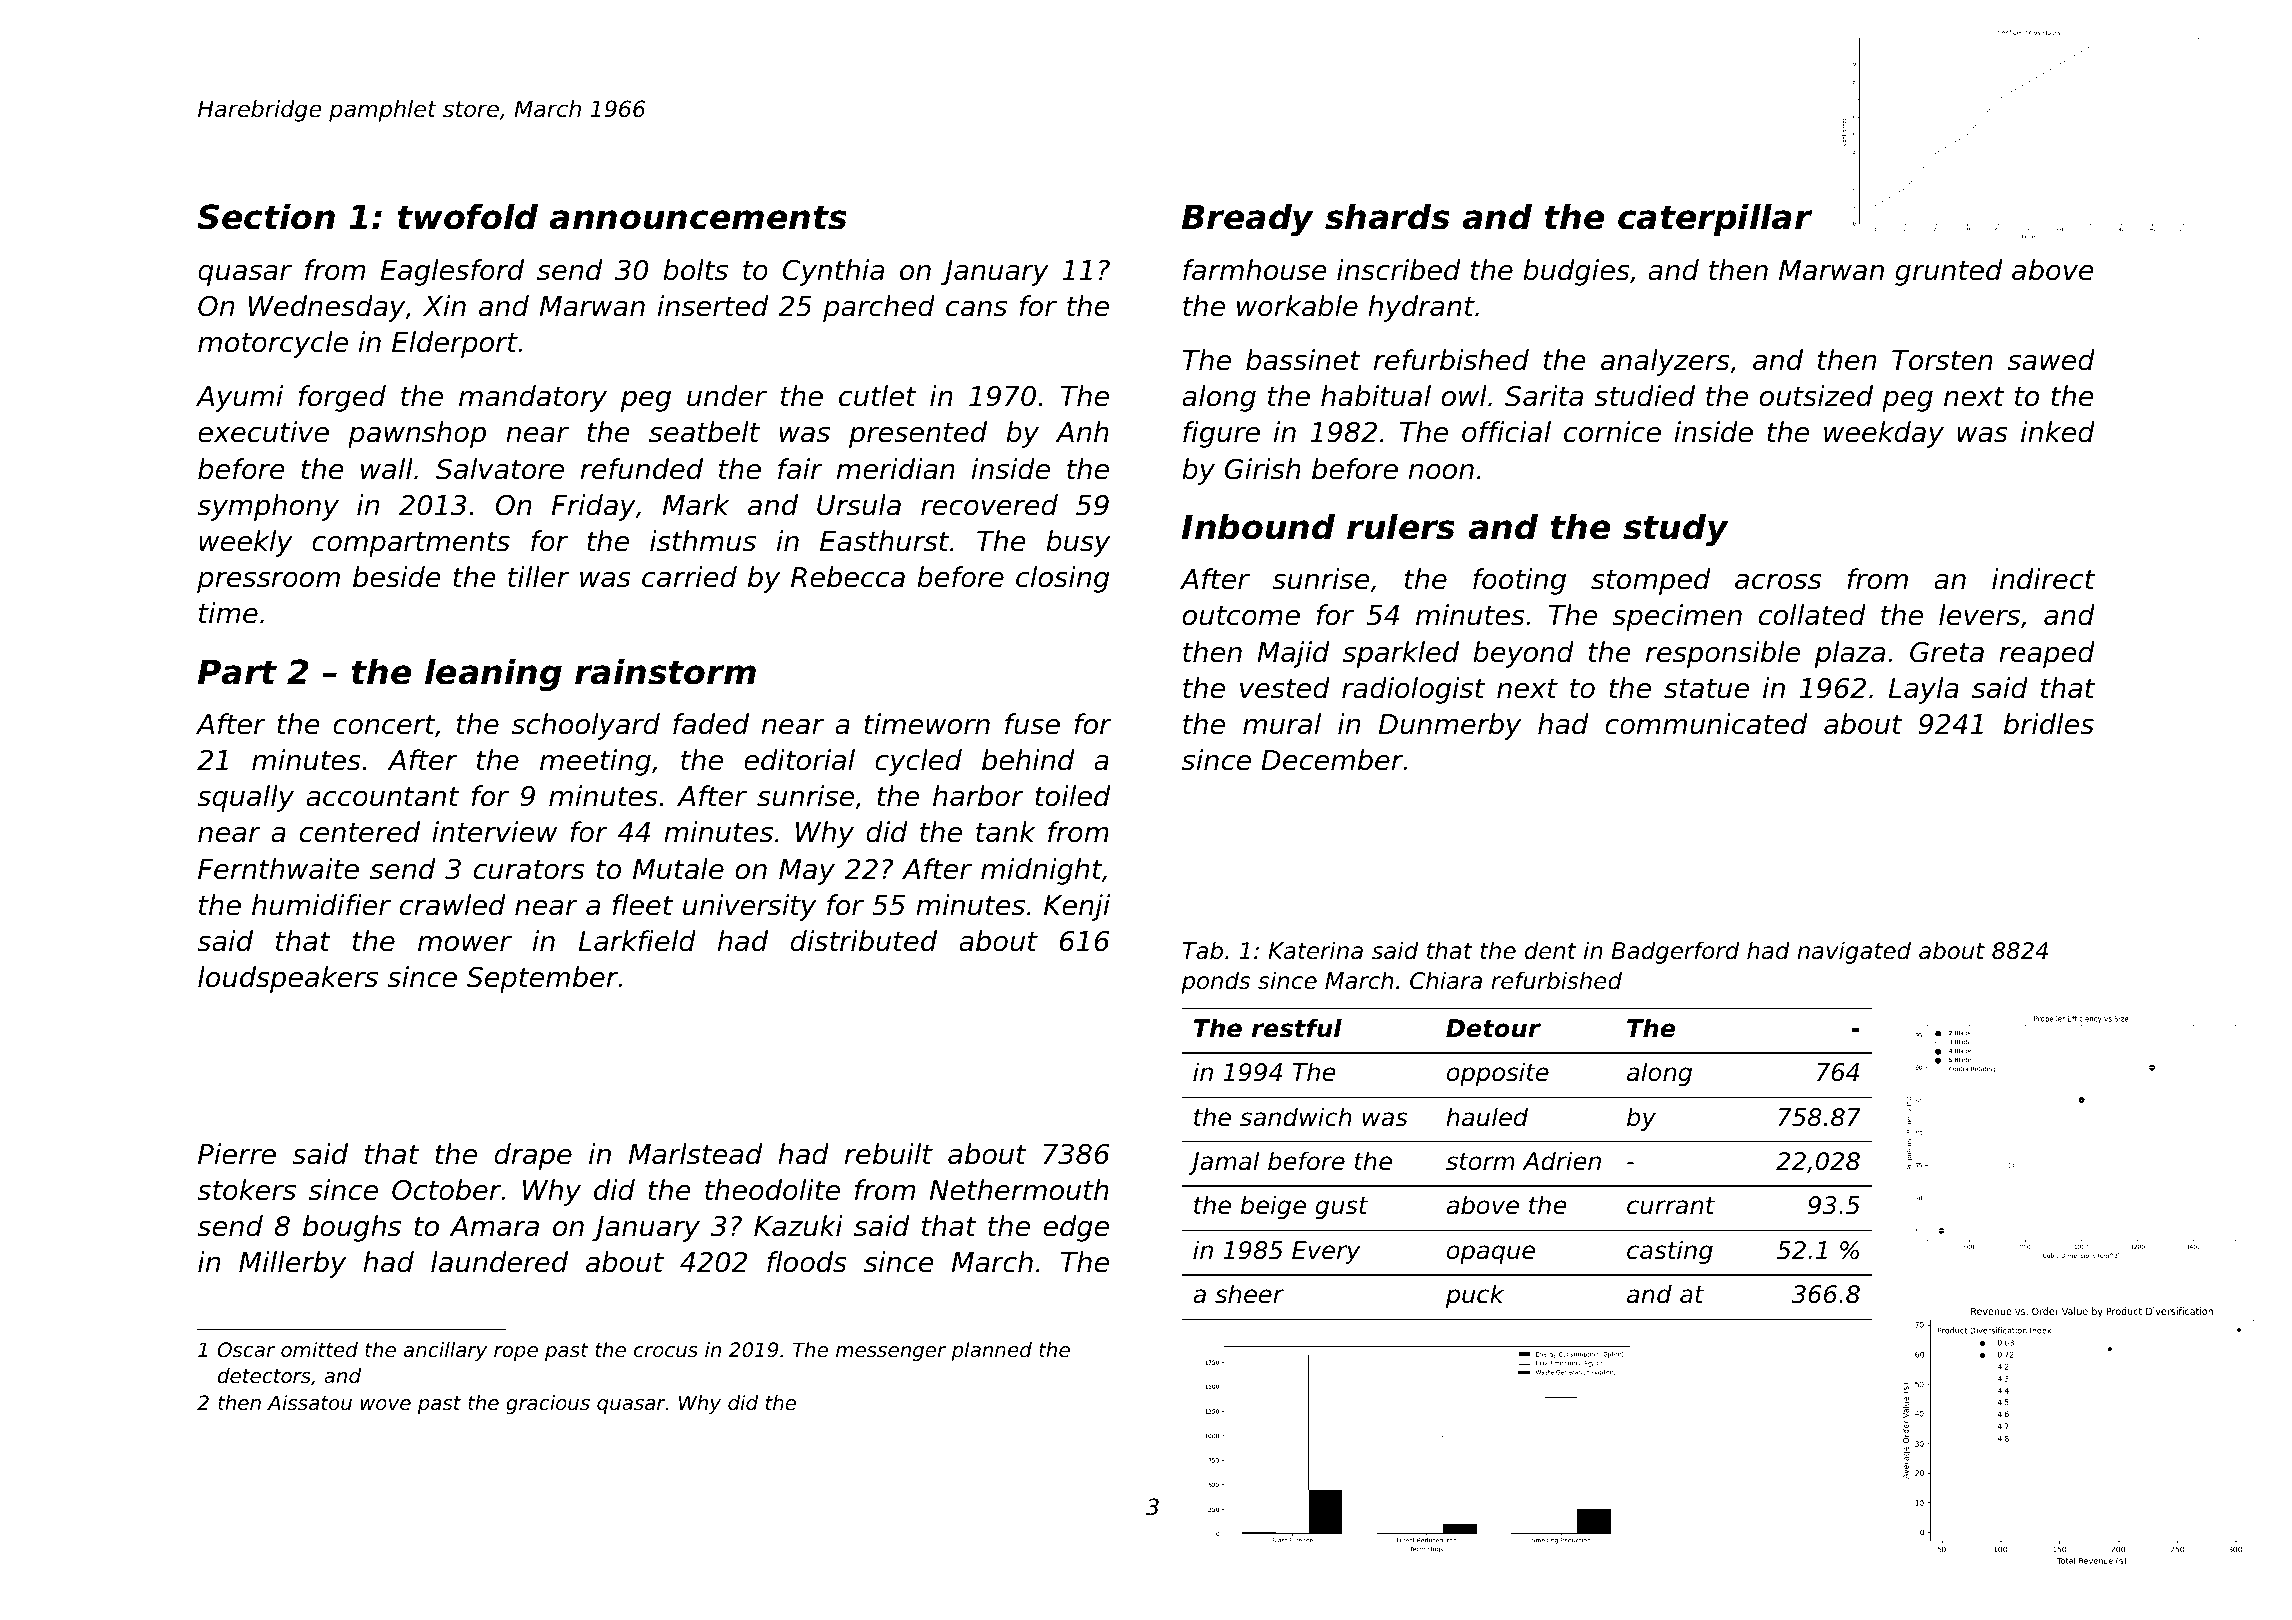 The width and height of the page is (2292, 1620). I want to click on toiled, so click(1072, 796).
